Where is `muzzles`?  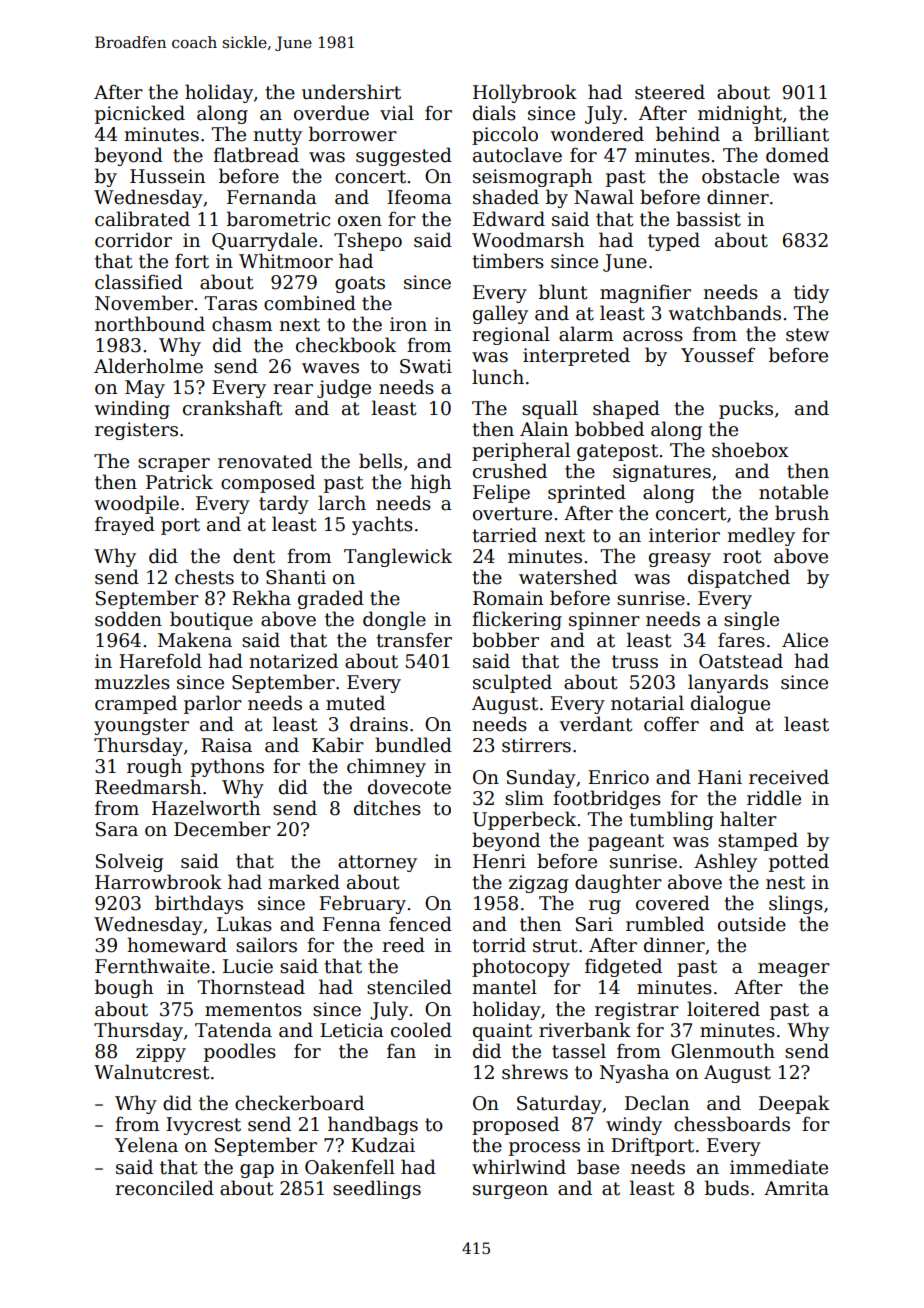 muzzles is located at coordinates (132, 682).
